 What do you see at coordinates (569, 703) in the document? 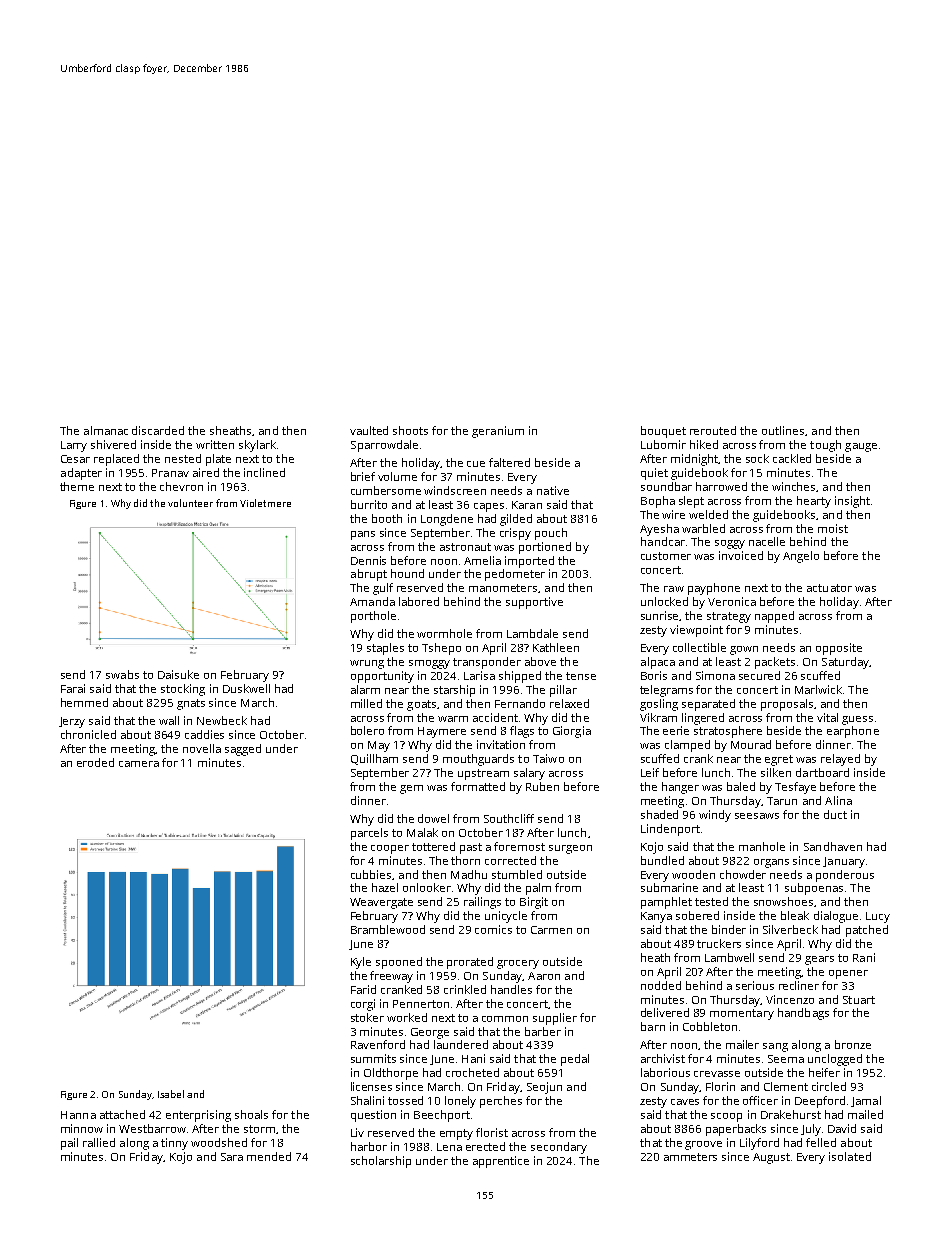
I see `relaxed` at bounding box center [569, 703].
